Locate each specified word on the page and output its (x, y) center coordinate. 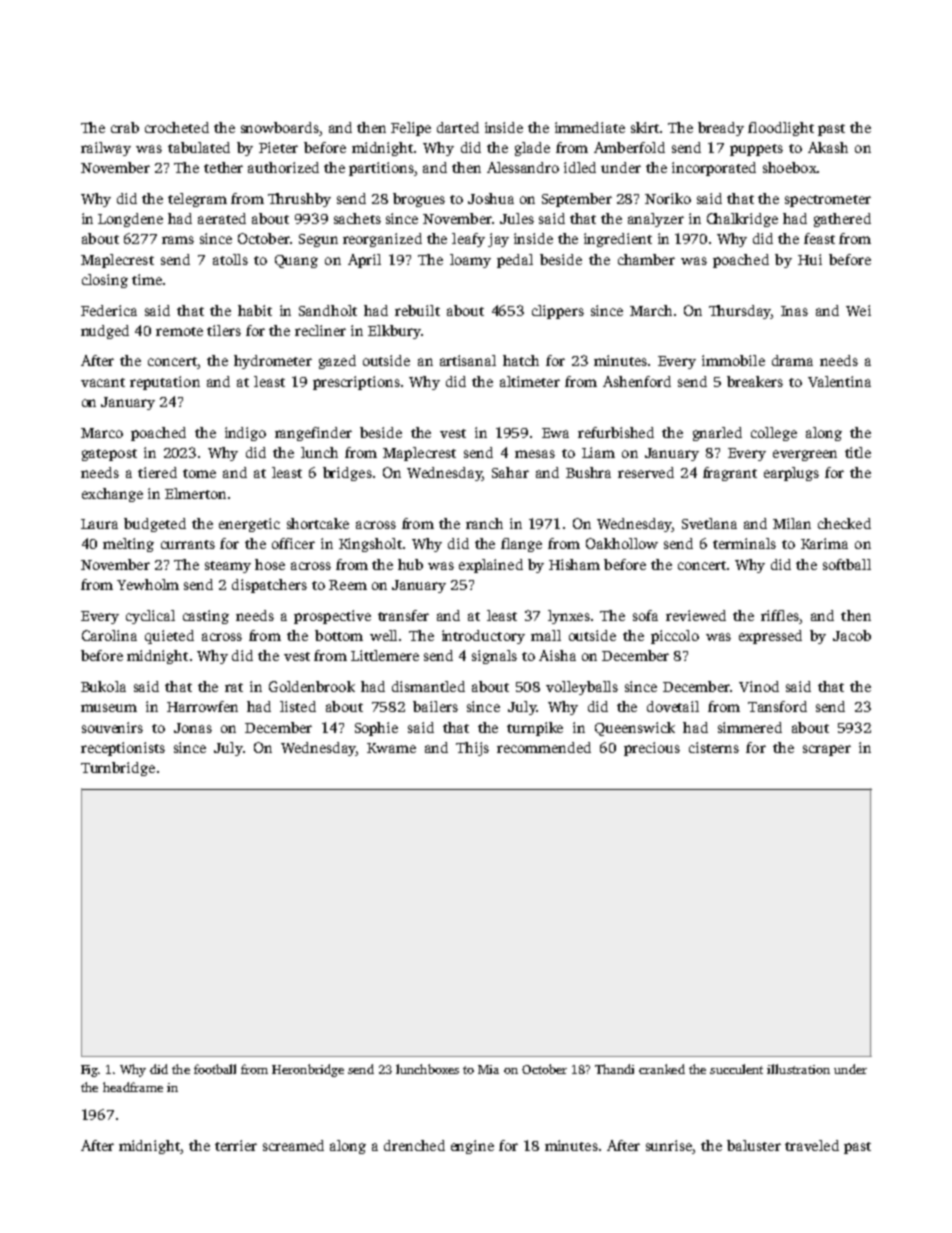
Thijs (472, 749)
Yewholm (148, 584)
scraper (827, 750)
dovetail (673, 706)
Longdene (130, 220)
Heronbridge (308, 1070)
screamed (293, 1145)
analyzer (656, 220)
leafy (468, 240)
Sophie (376, 729)
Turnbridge (118, 769)
